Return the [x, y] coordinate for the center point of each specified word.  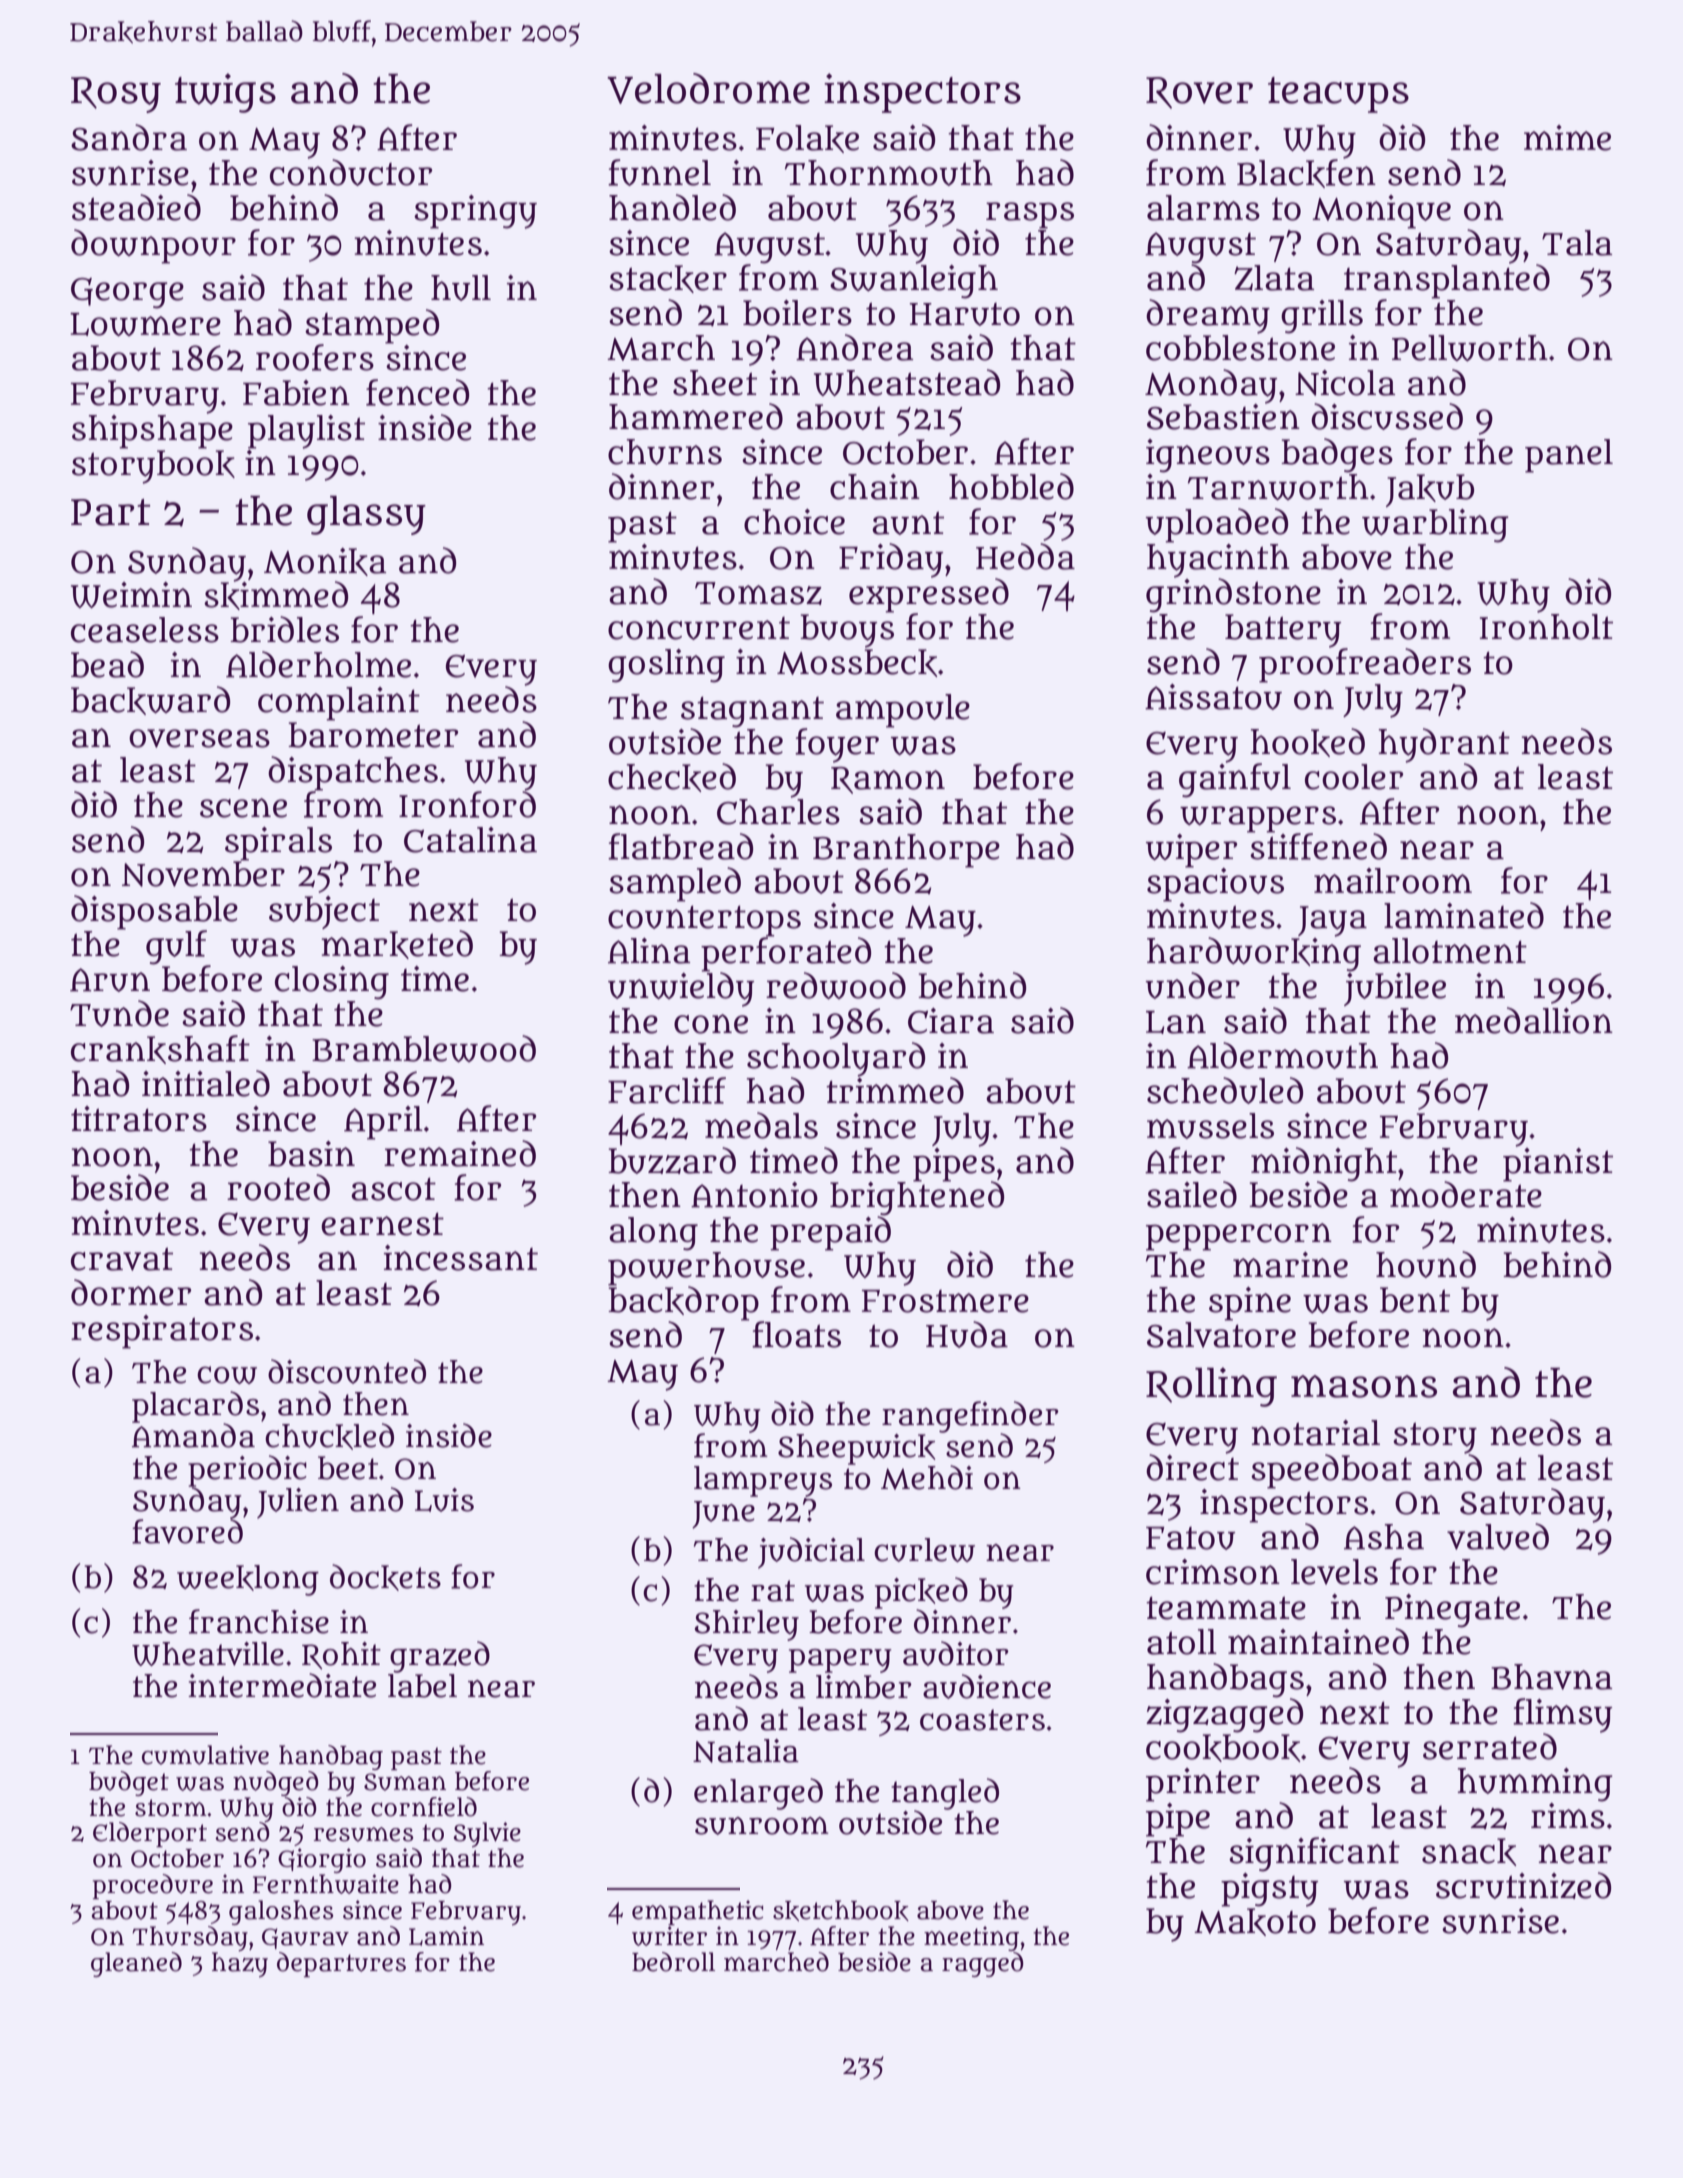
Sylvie [487, 1834]
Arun [110, 980]
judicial [811, 1553]
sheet [715, 383]
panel [1569, 456]
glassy [366, 515]
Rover [1199, 93]
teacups [1338, 95]
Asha [1384, 1537]
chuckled [329, 1436]
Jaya [1332, 921]
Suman [405, 1782]
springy [475, 212]
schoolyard [836, 1059]
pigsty [1269, 1890]
